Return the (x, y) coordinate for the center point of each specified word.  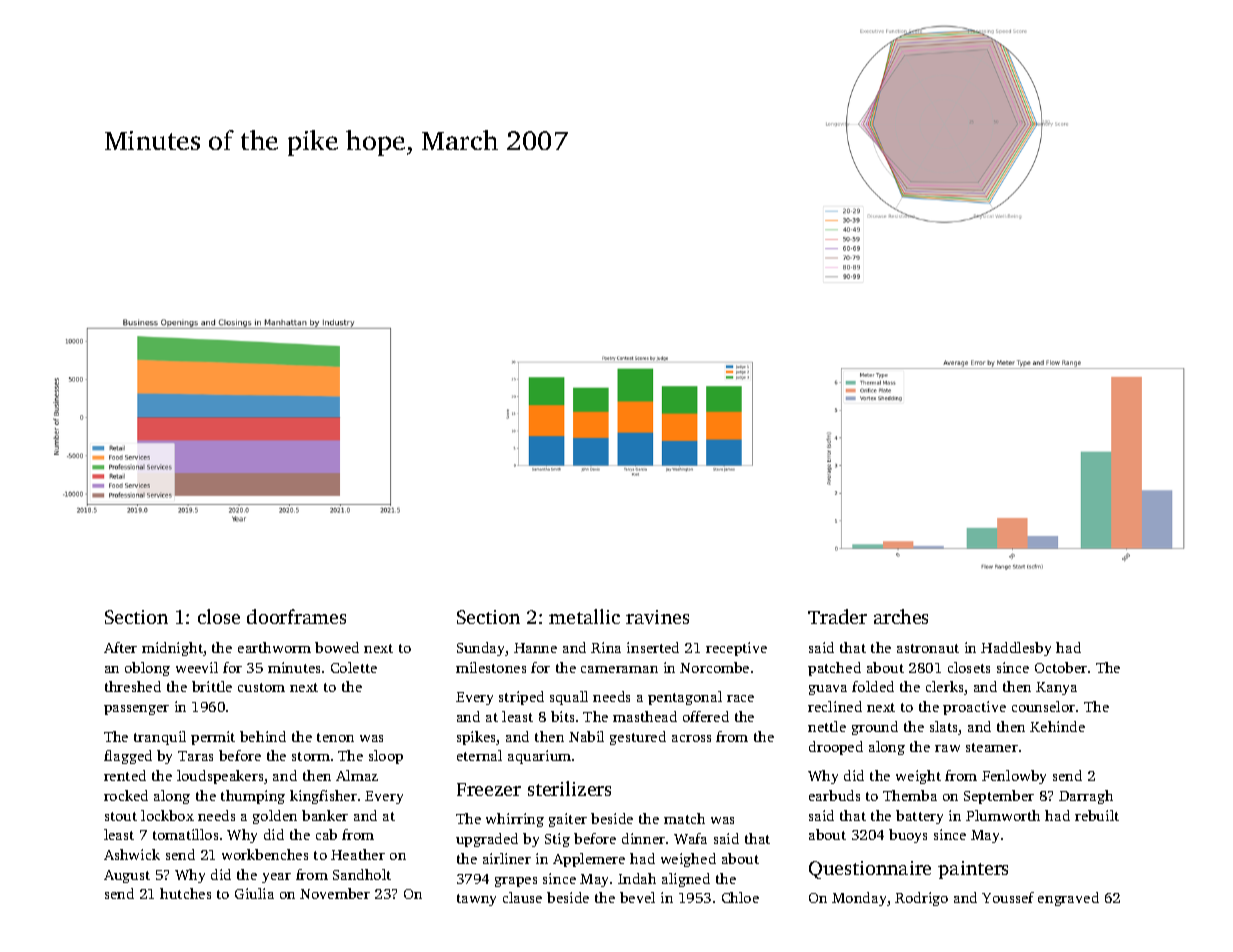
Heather (358, 854)
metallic (584, 616)
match (684, 818)
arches (901, 616)
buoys (908, 836)
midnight (172, 649)
